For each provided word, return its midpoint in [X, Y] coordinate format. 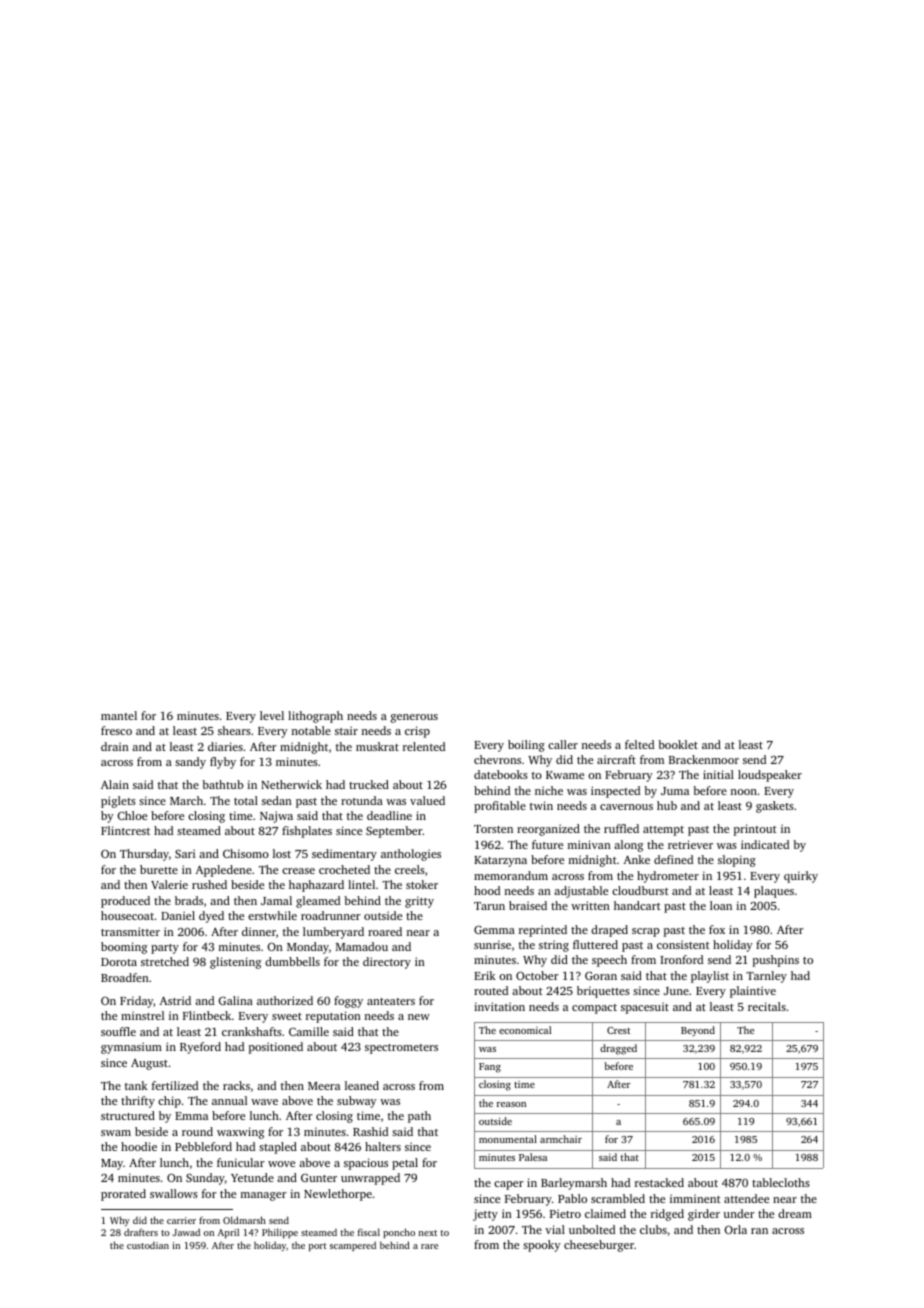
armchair [561, 1139]
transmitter [130, 931]
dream [795, 1213]
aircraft [616, 759]
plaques [774, 892]
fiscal [369, 1232]
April [228, 1233]
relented [424, 746]
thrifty [138, 1102]
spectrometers [401, 1049]
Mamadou [362, 946]
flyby [223, 763]
